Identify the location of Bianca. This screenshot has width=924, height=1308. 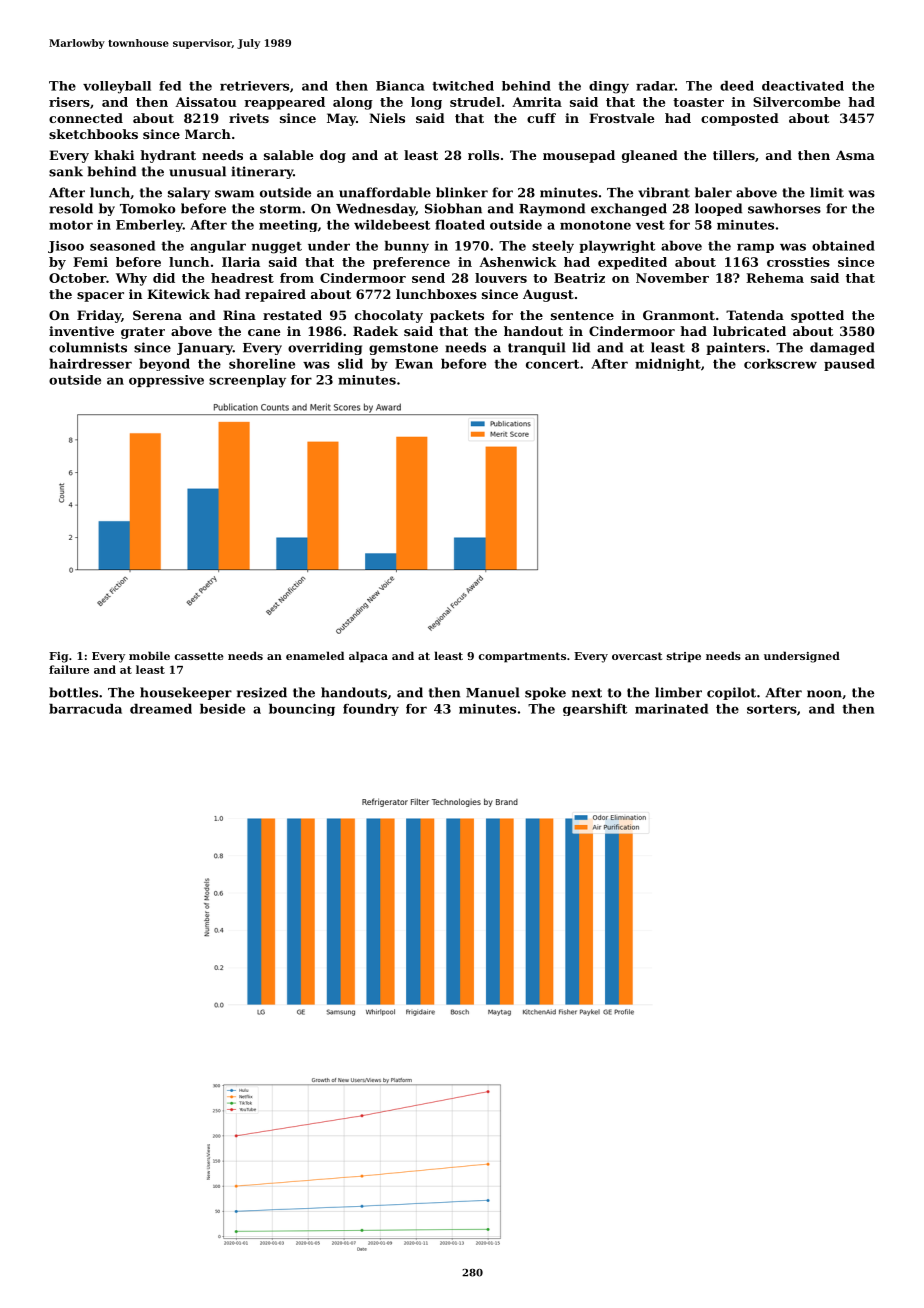
(400, 86).
